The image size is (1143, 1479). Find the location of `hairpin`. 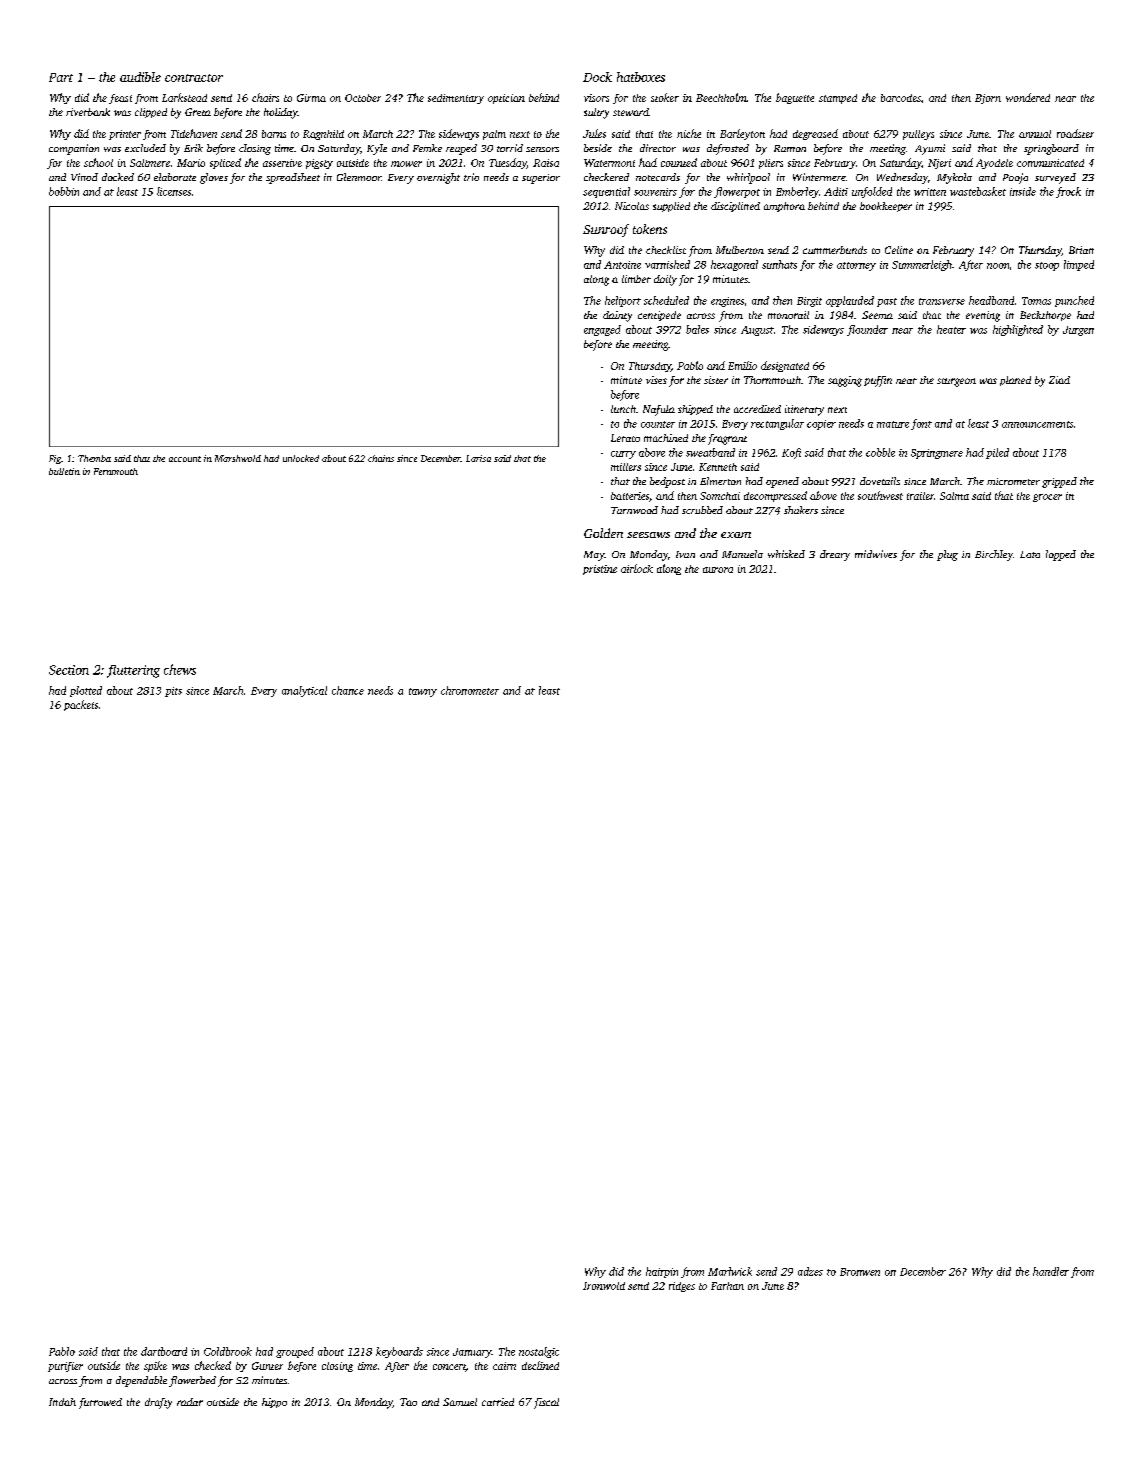

hairpin is located at coordinates (662, 1272).
